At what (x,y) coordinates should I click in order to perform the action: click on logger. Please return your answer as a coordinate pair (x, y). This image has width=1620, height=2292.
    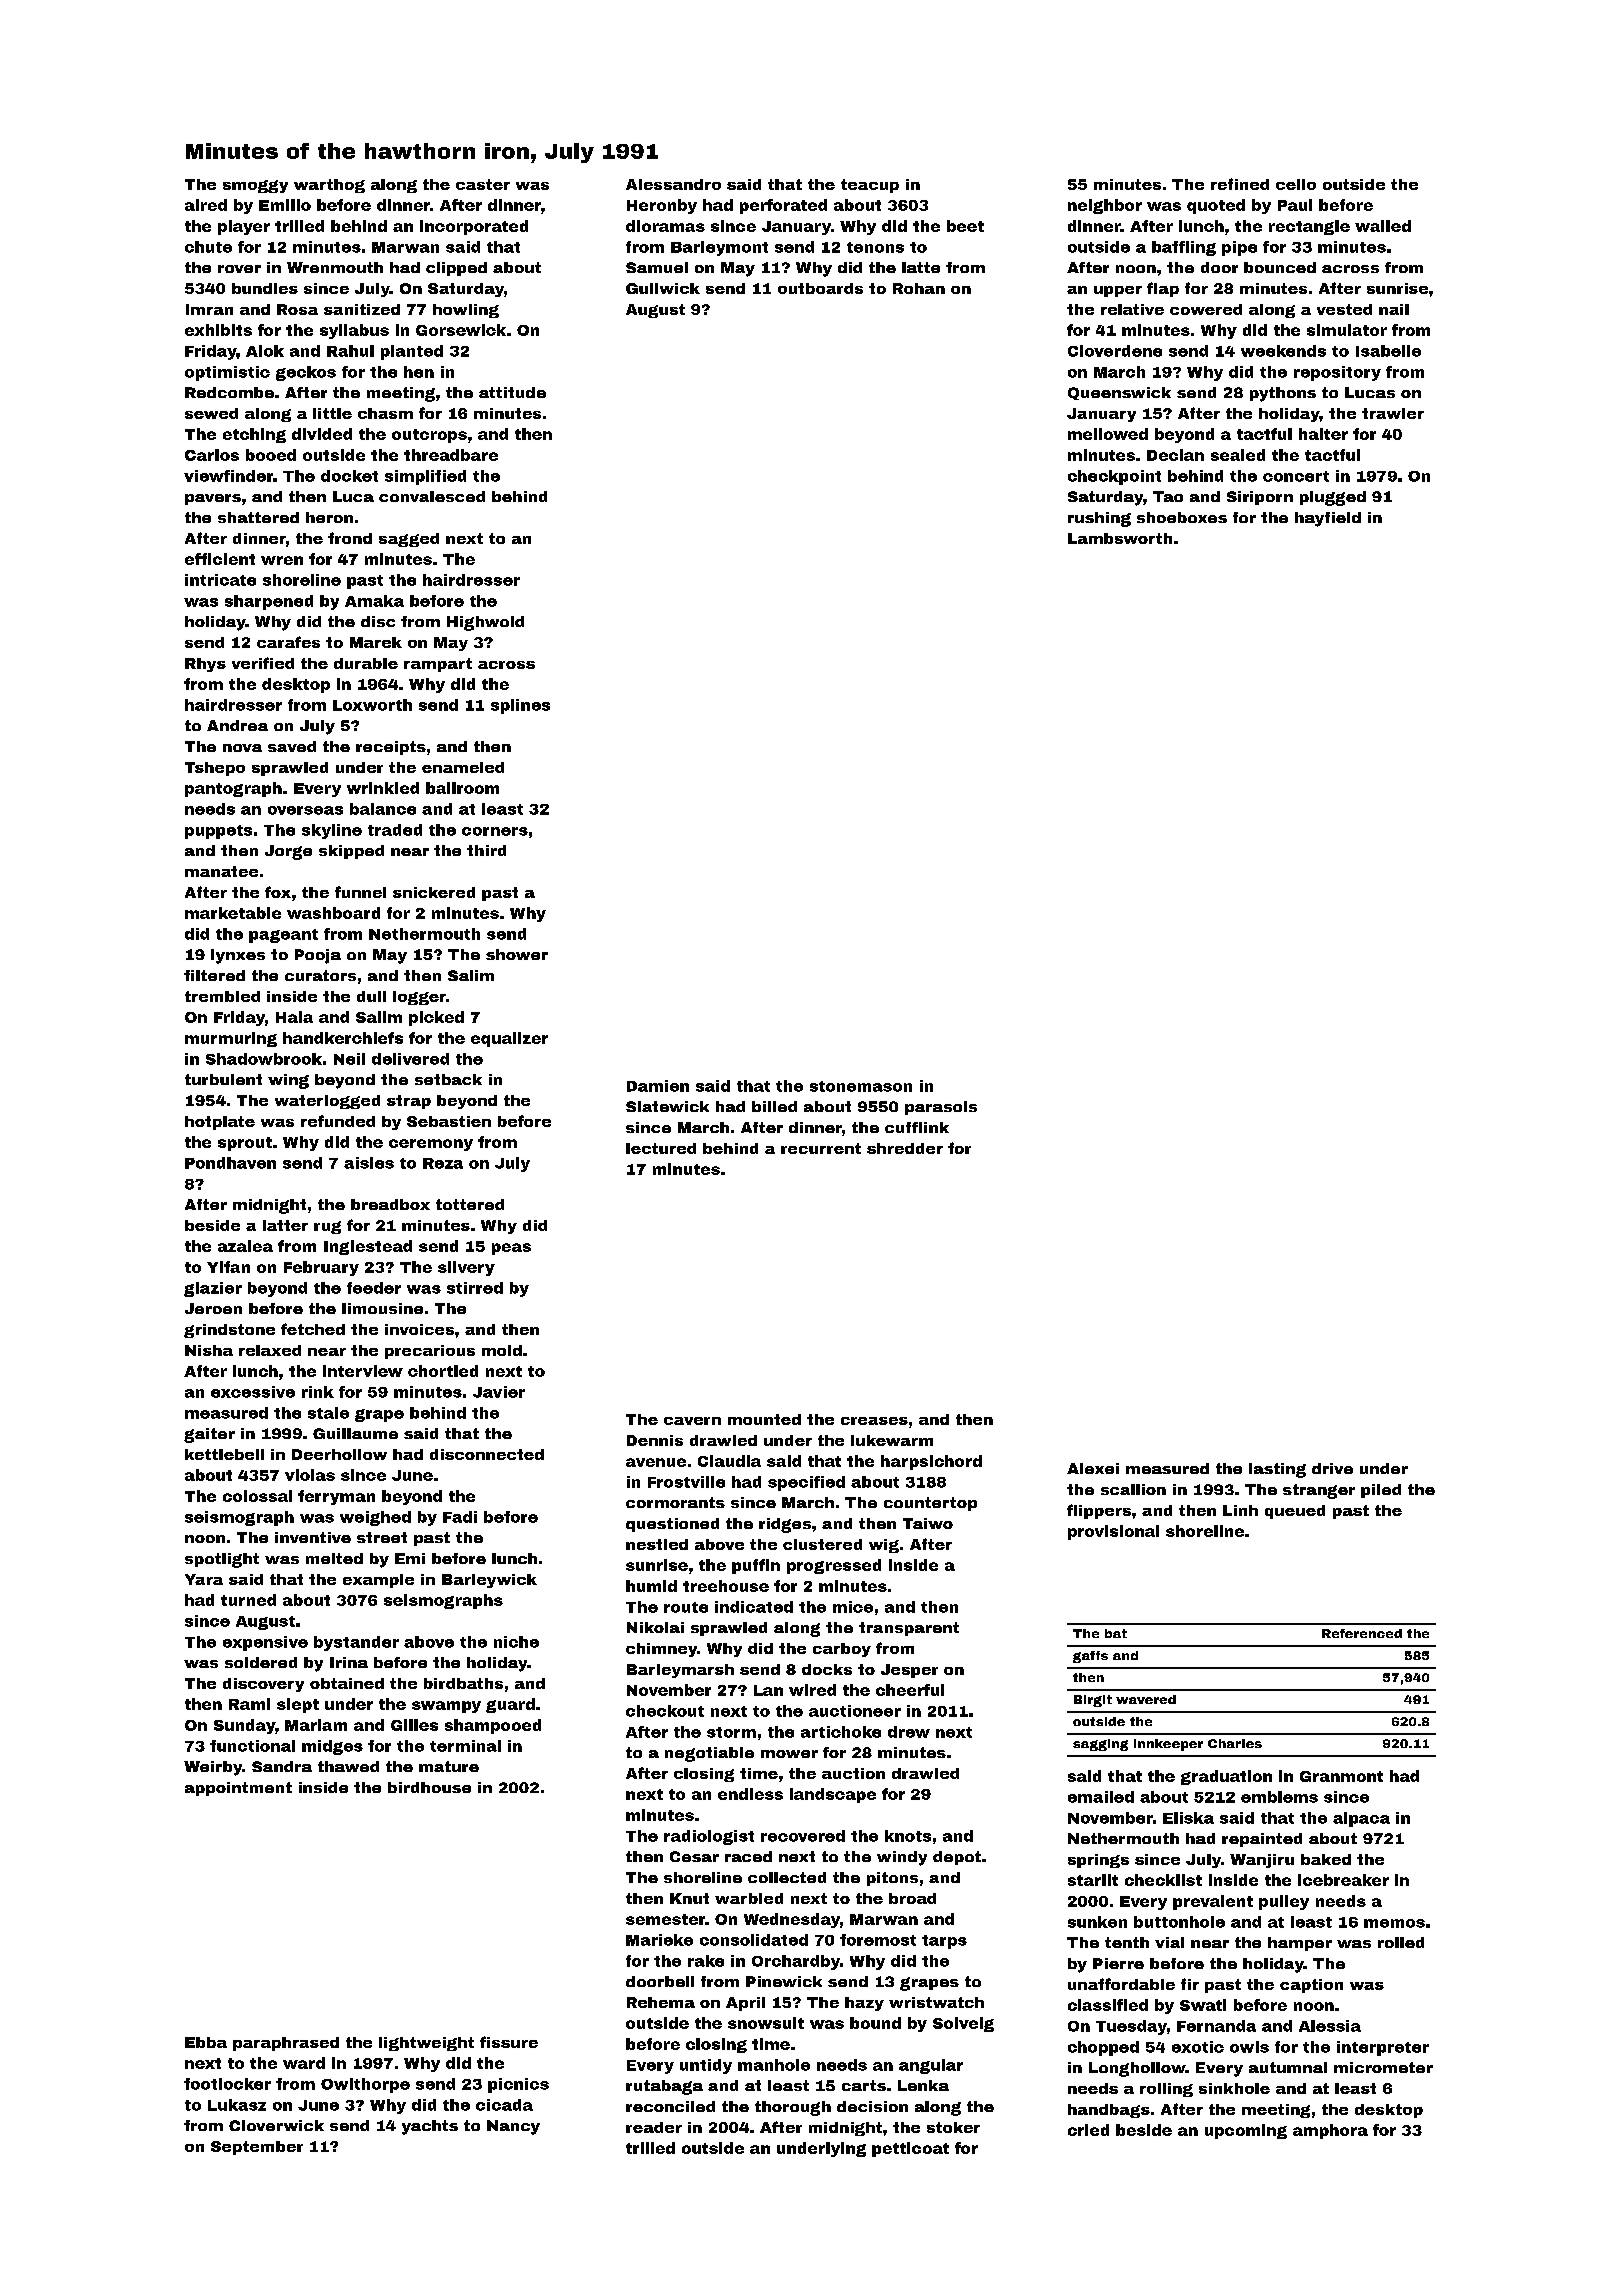
    Looking at the image, I should click on (419, 998).
